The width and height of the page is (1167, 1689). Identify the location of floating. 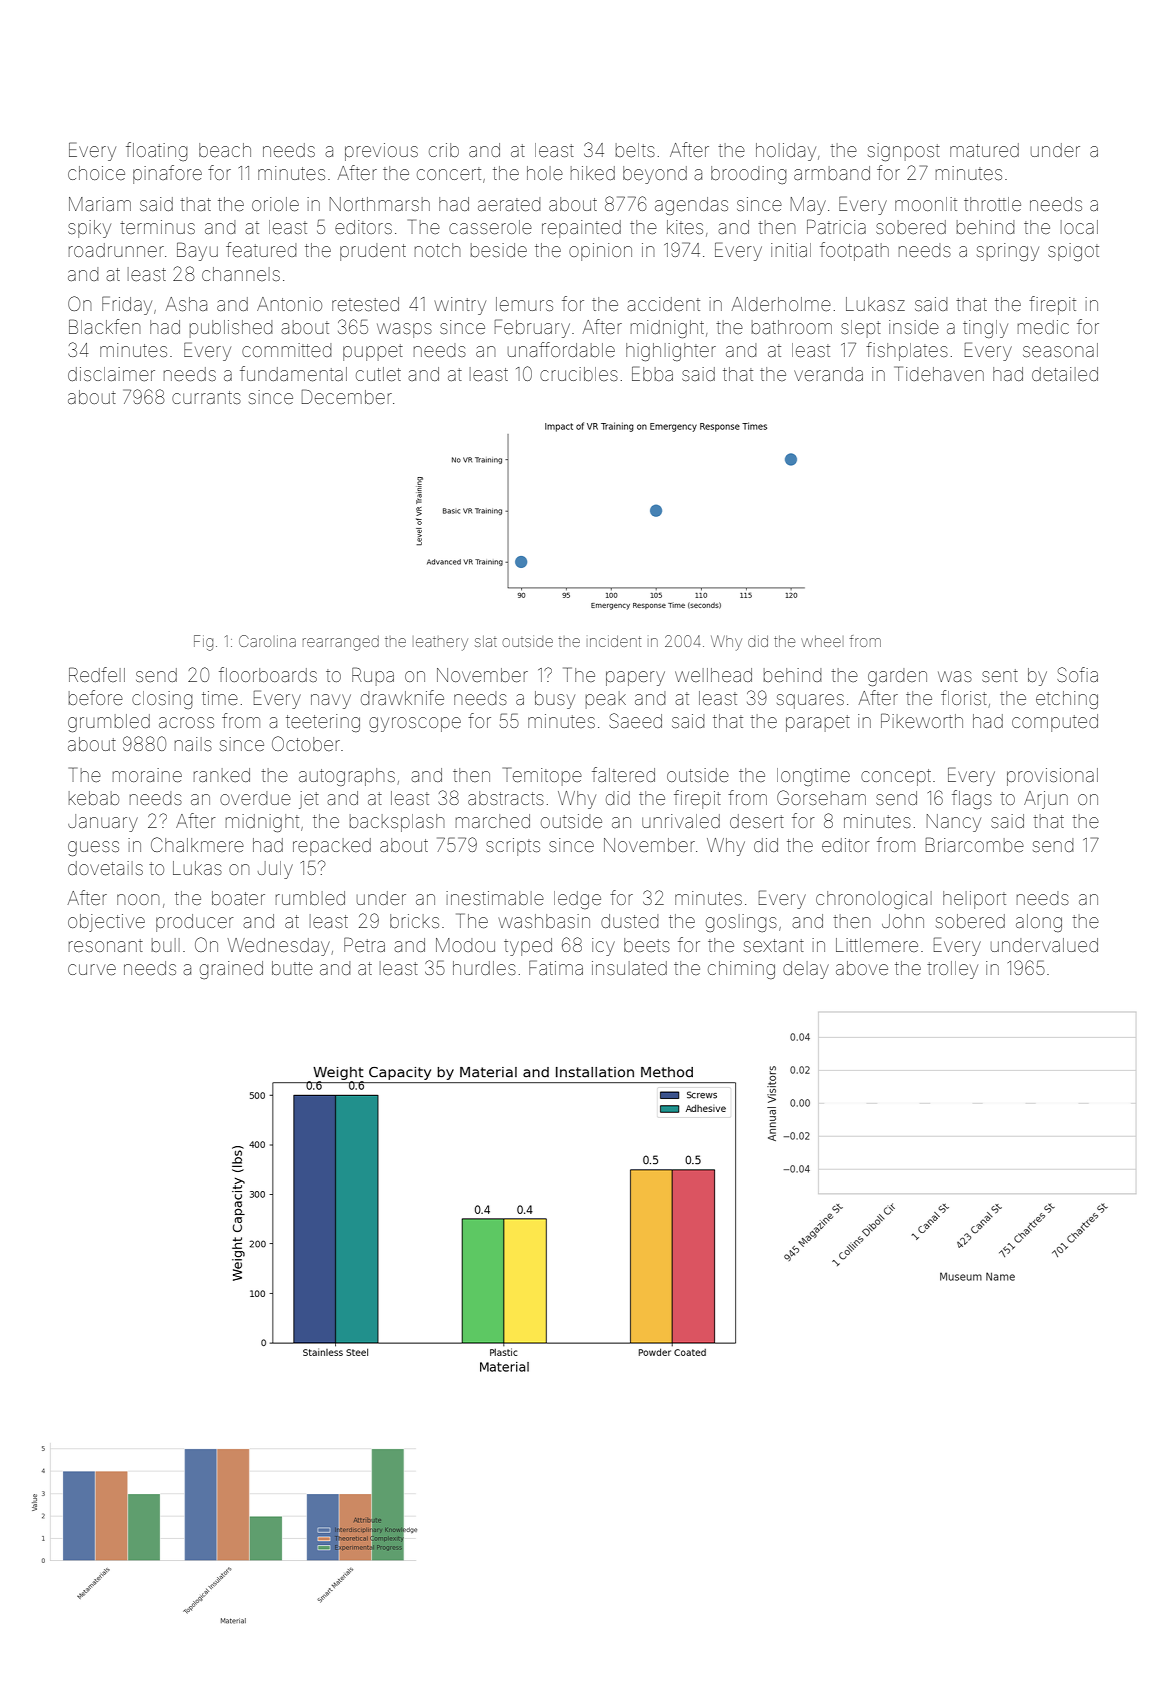
(156, 151).
